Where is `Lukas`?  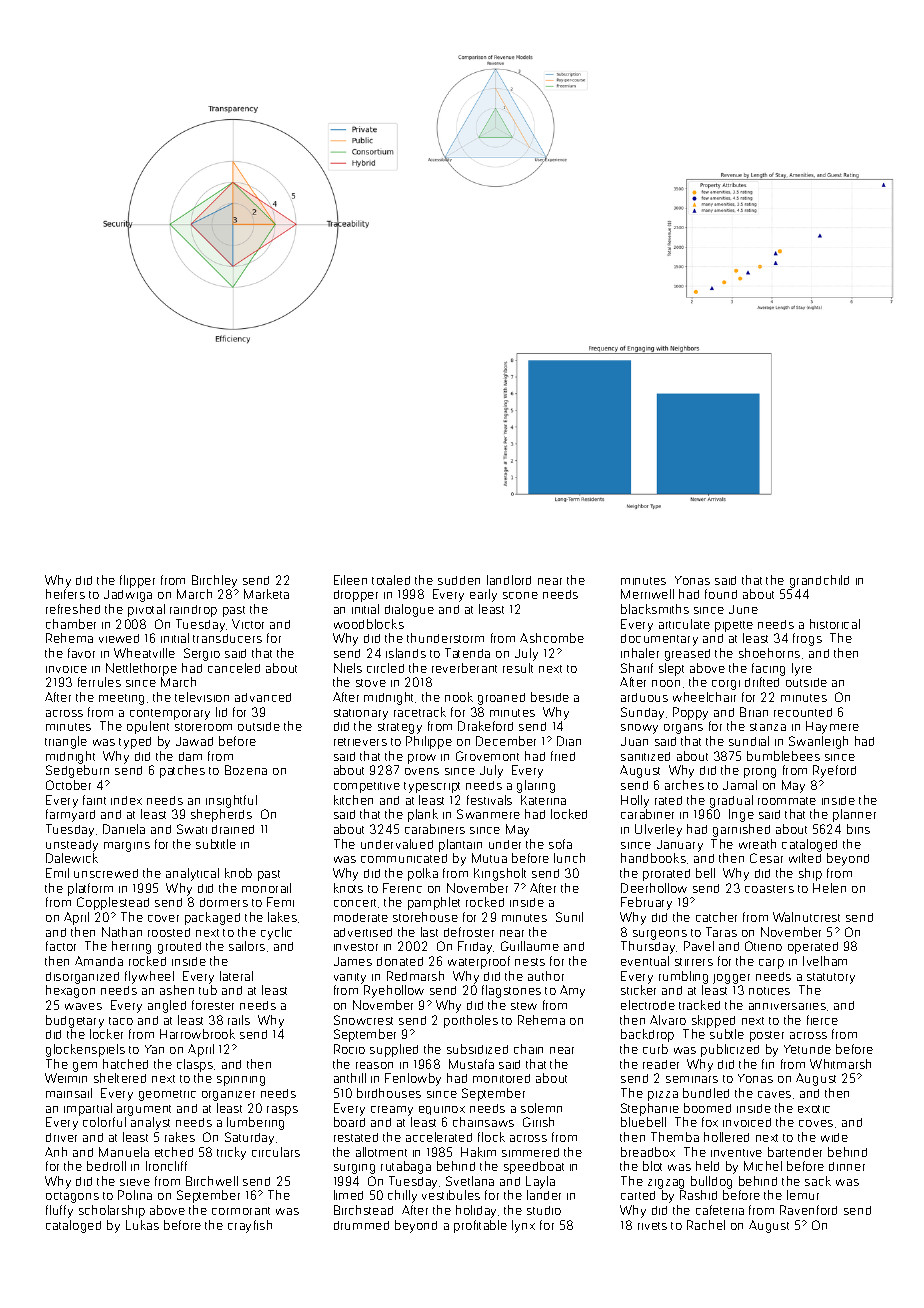 Lukas is located at coordinates (142, 1225).
